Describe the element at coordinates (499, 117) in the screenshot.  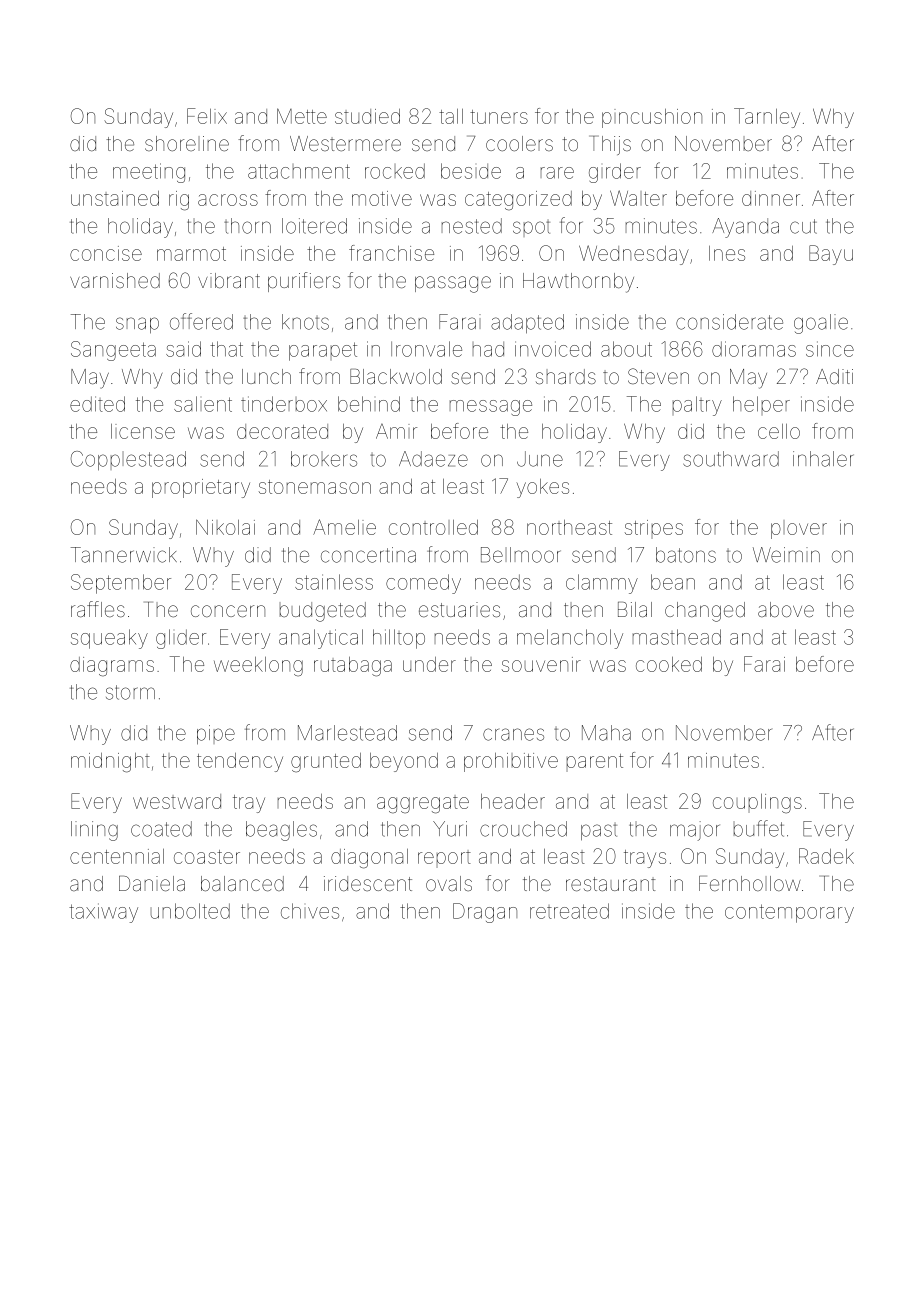
I see `tuners` at that location.
